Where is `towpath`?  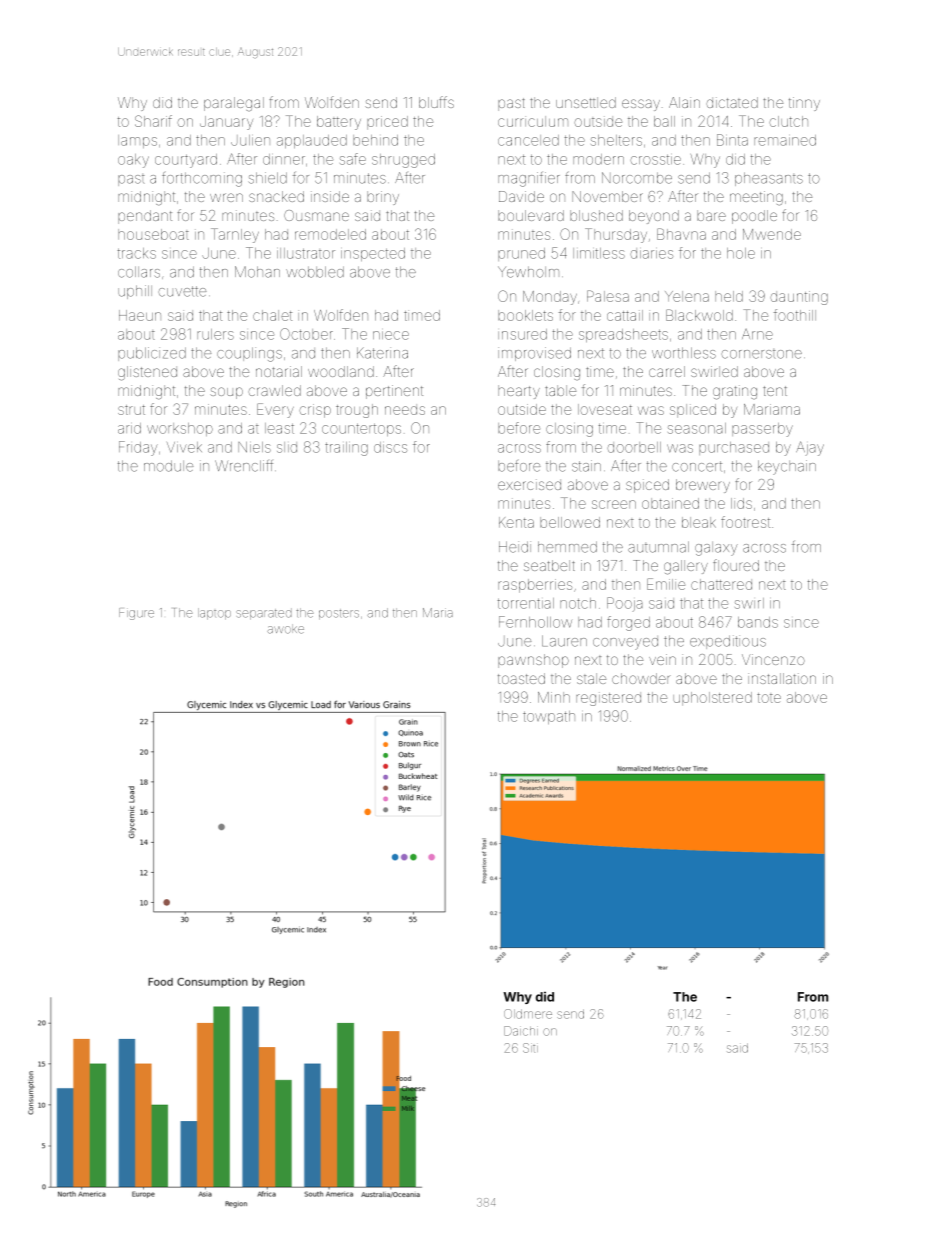 towpath is located at coordinates (549, 717).
